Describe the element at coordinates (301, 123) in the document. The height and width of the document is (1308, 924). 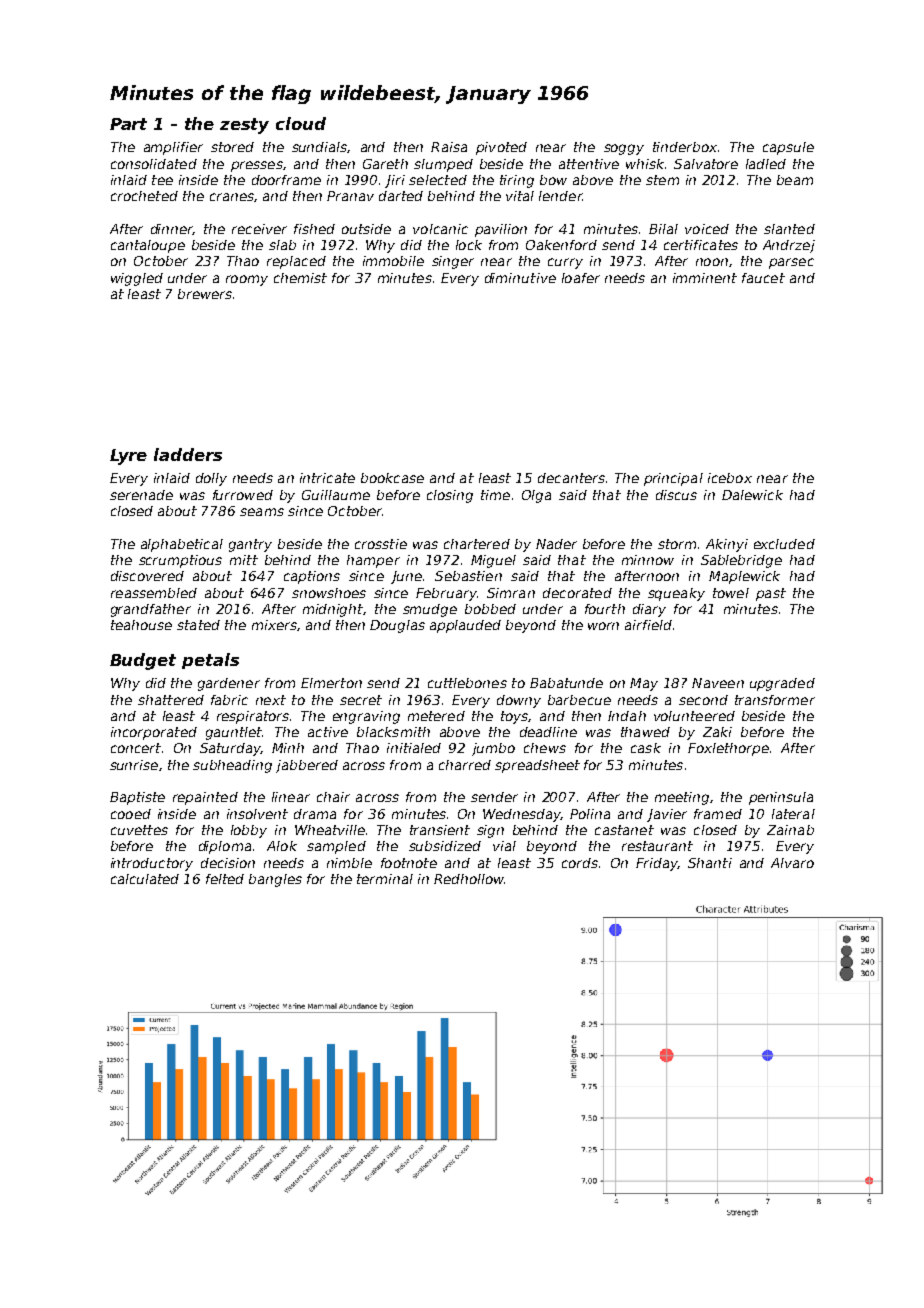
I see `cloud` at that location.
